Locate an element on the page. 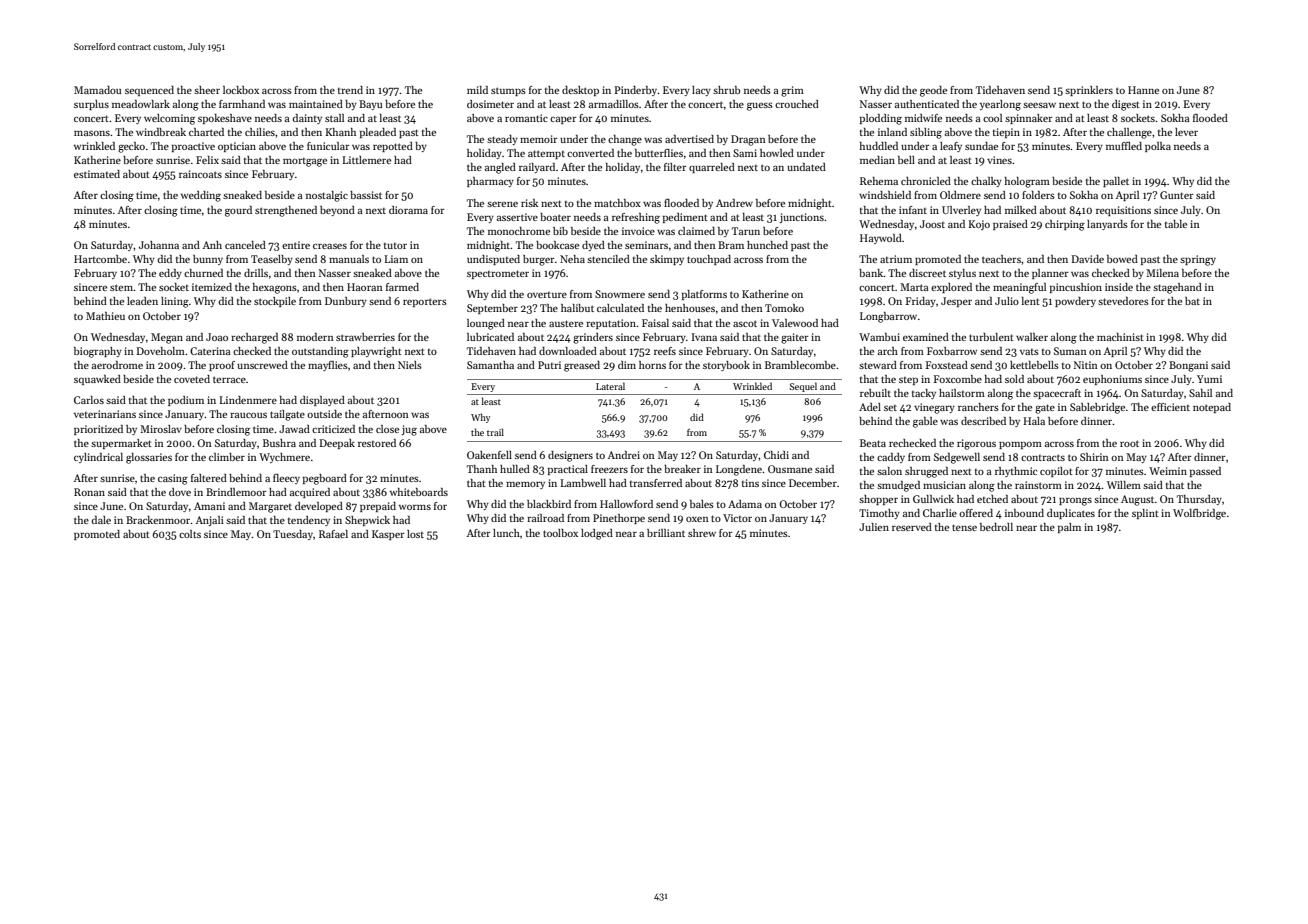  notepad is located at coordinates (1212, 408).
